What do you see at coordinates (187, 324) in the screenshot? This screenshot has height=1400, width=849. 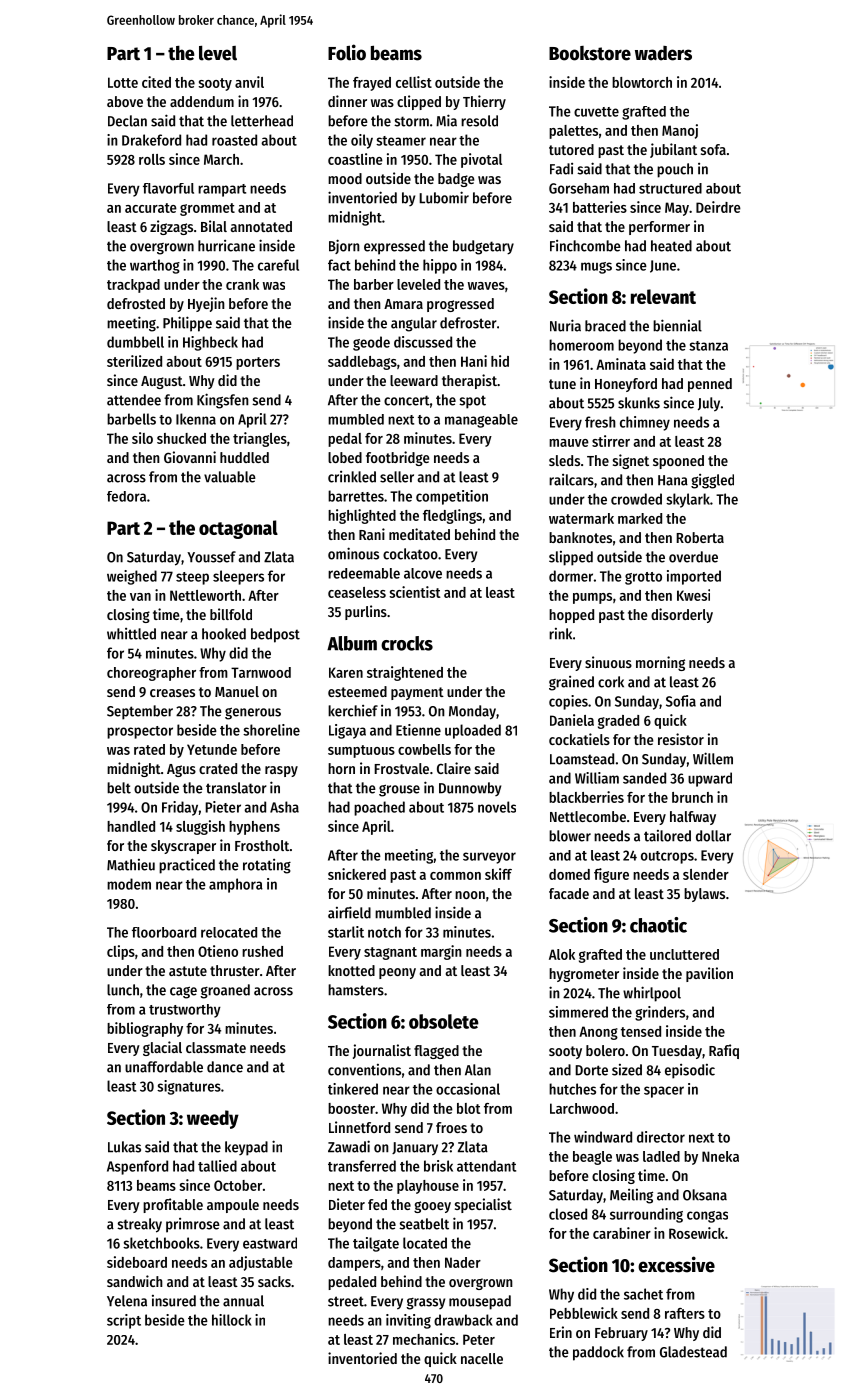 I see `Philippe` at bounding box center [187, 324].
